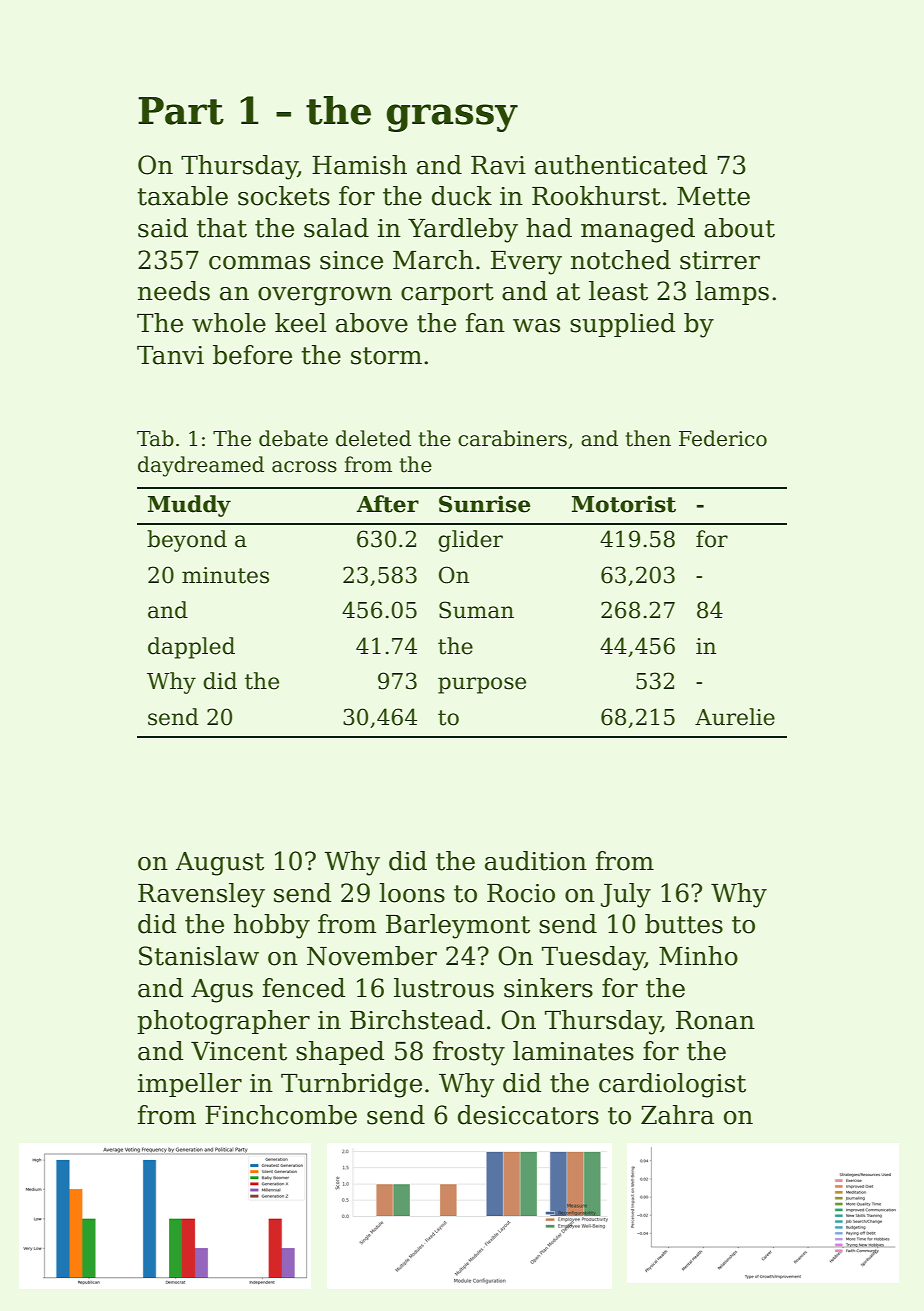 The width and height of the page is (924, 1311). What do you see at coordinates (170, 355) in the page?
I see `Tanvi` at bounding box center [170, 355].
